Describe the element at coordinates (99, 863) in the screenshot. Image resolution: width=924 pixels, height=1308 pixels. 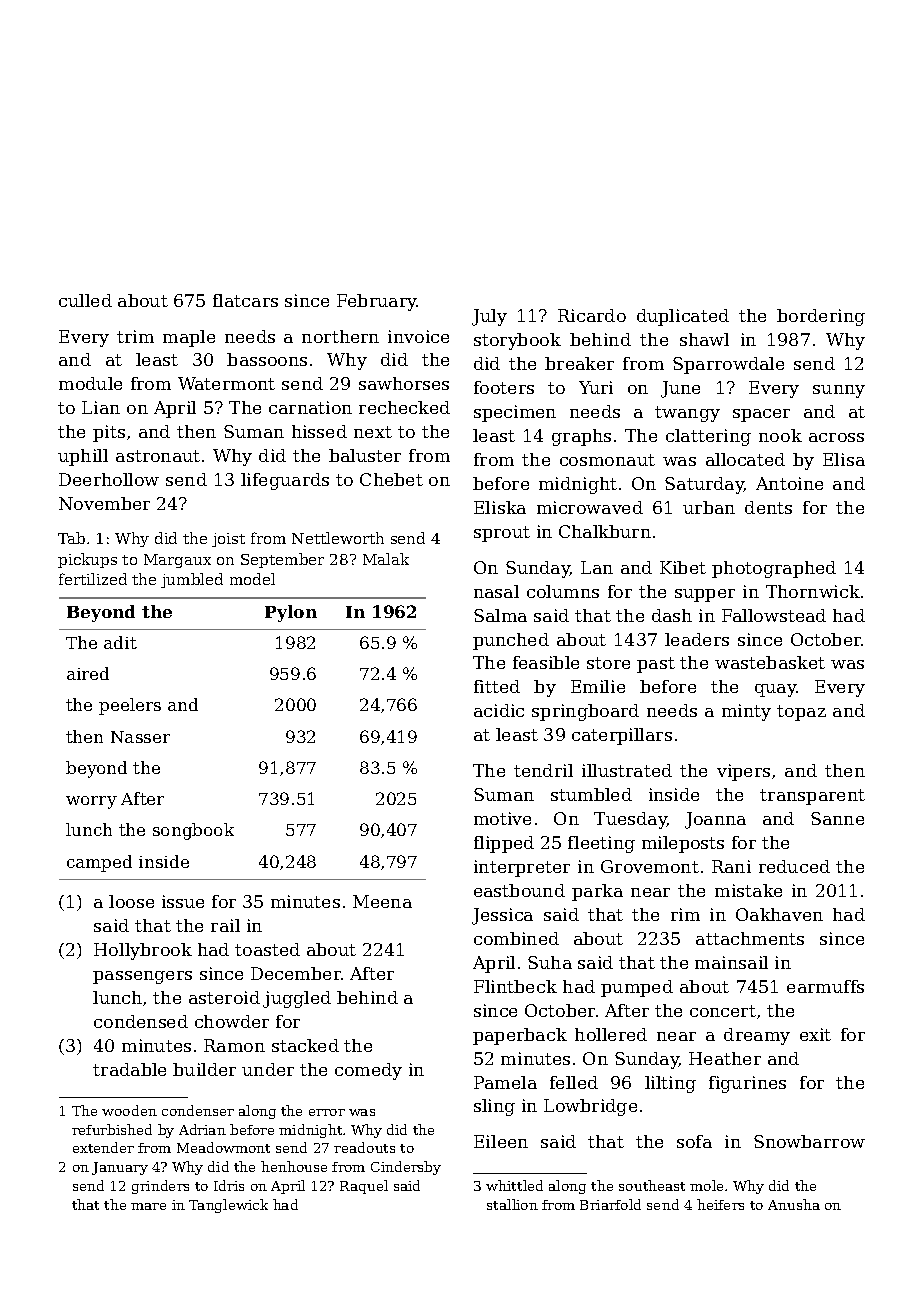
I see `camped` at that location.
